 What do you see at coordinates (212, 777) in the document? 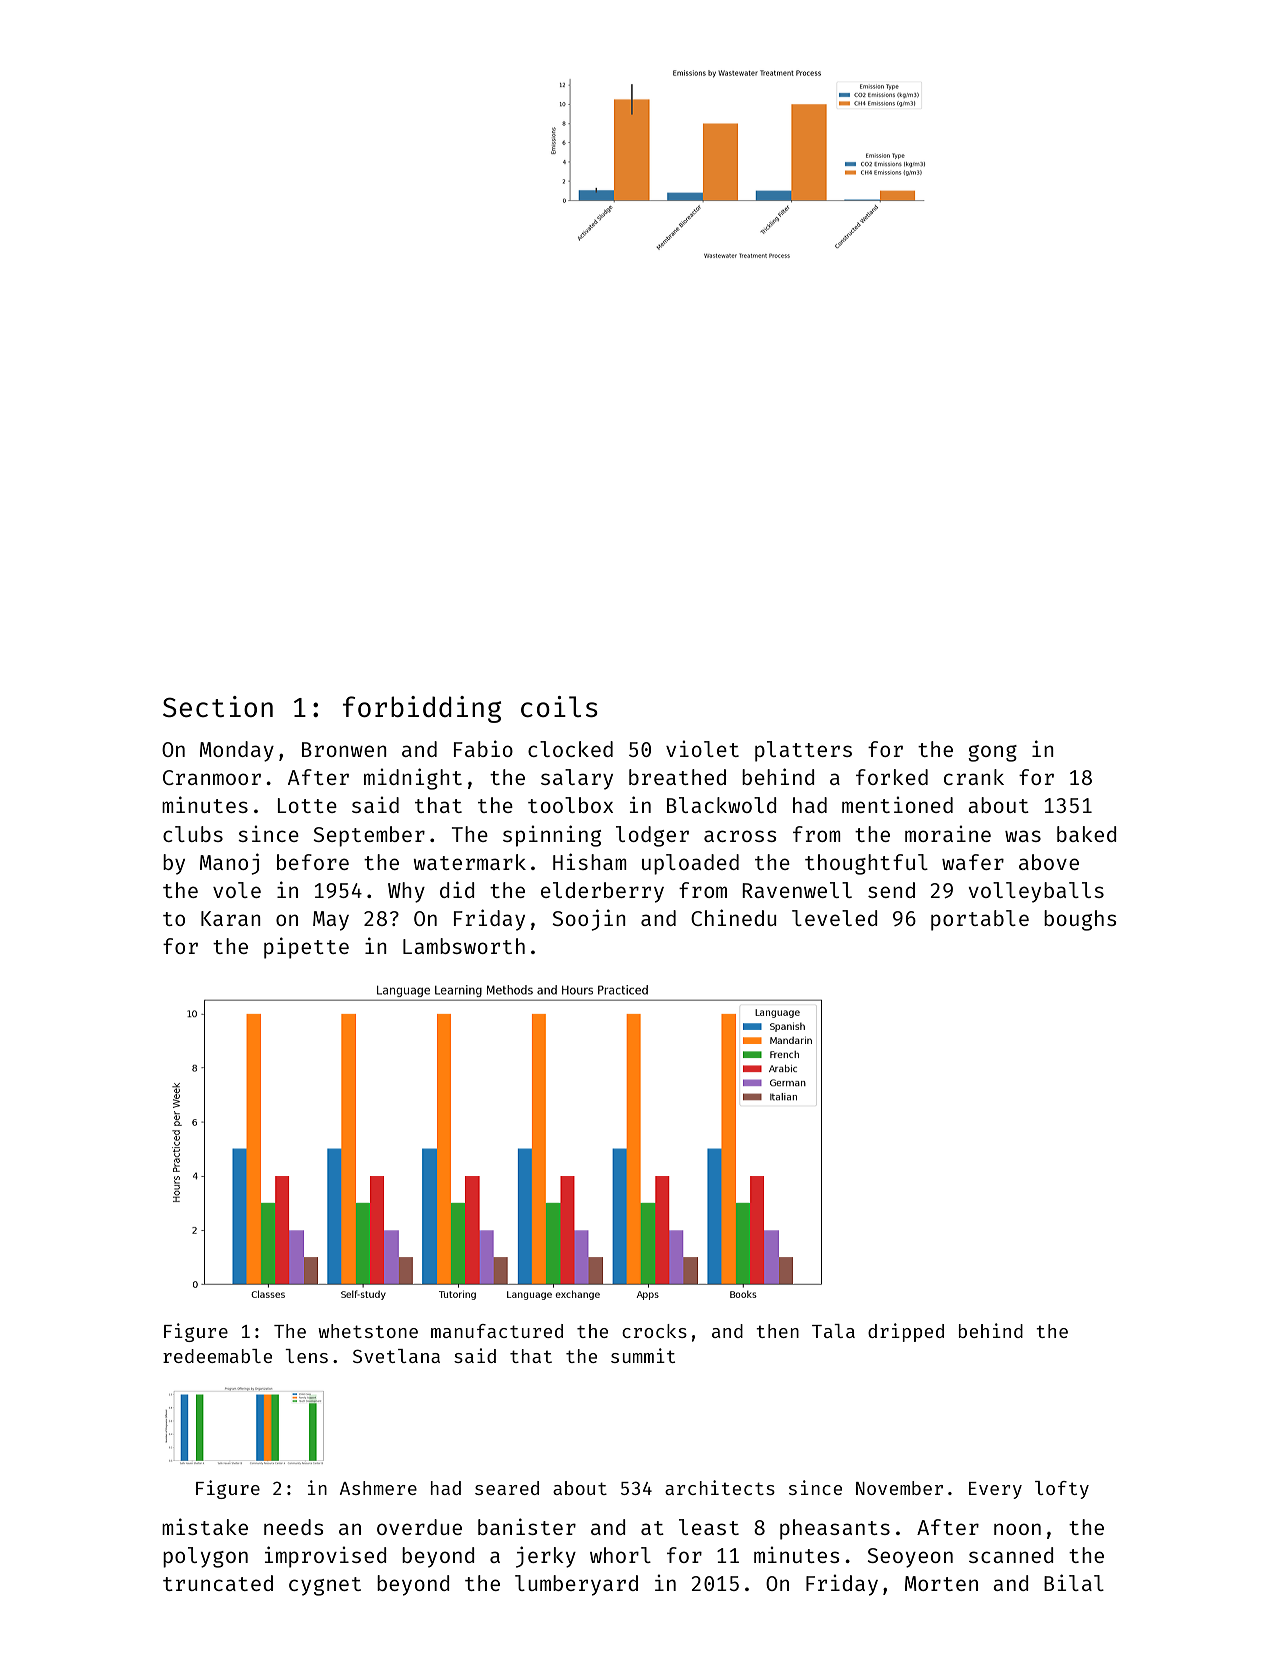
I see `Cranmoor` at bounding box center [212, 777].
